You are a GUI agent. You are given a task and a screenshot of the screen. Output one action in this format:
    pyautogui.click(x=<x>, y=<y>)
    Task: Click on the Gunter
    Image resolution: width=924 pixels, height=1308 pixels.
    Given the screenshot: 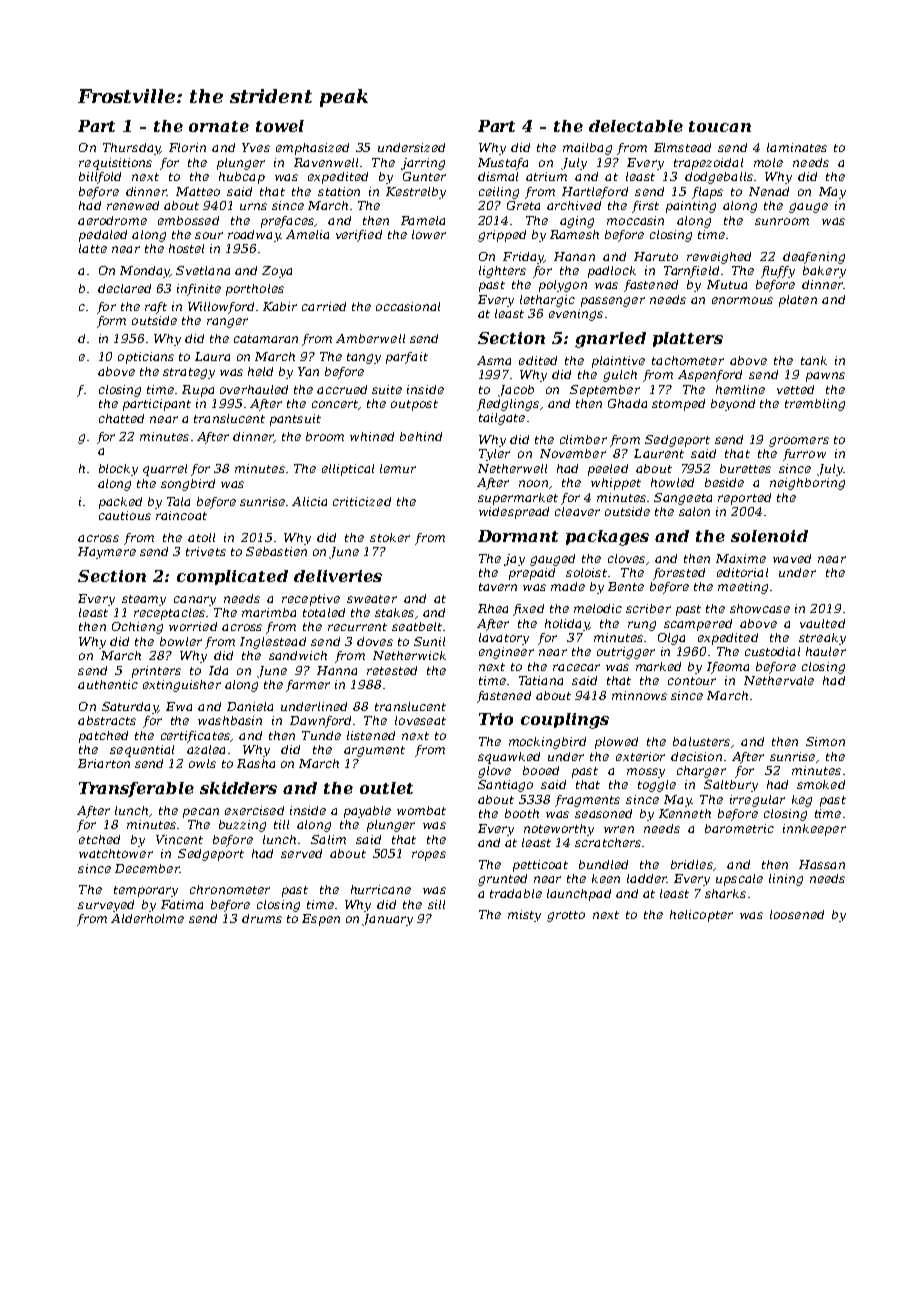 What is the action you would take?
    pyautogui.click(x=424, y=176)
